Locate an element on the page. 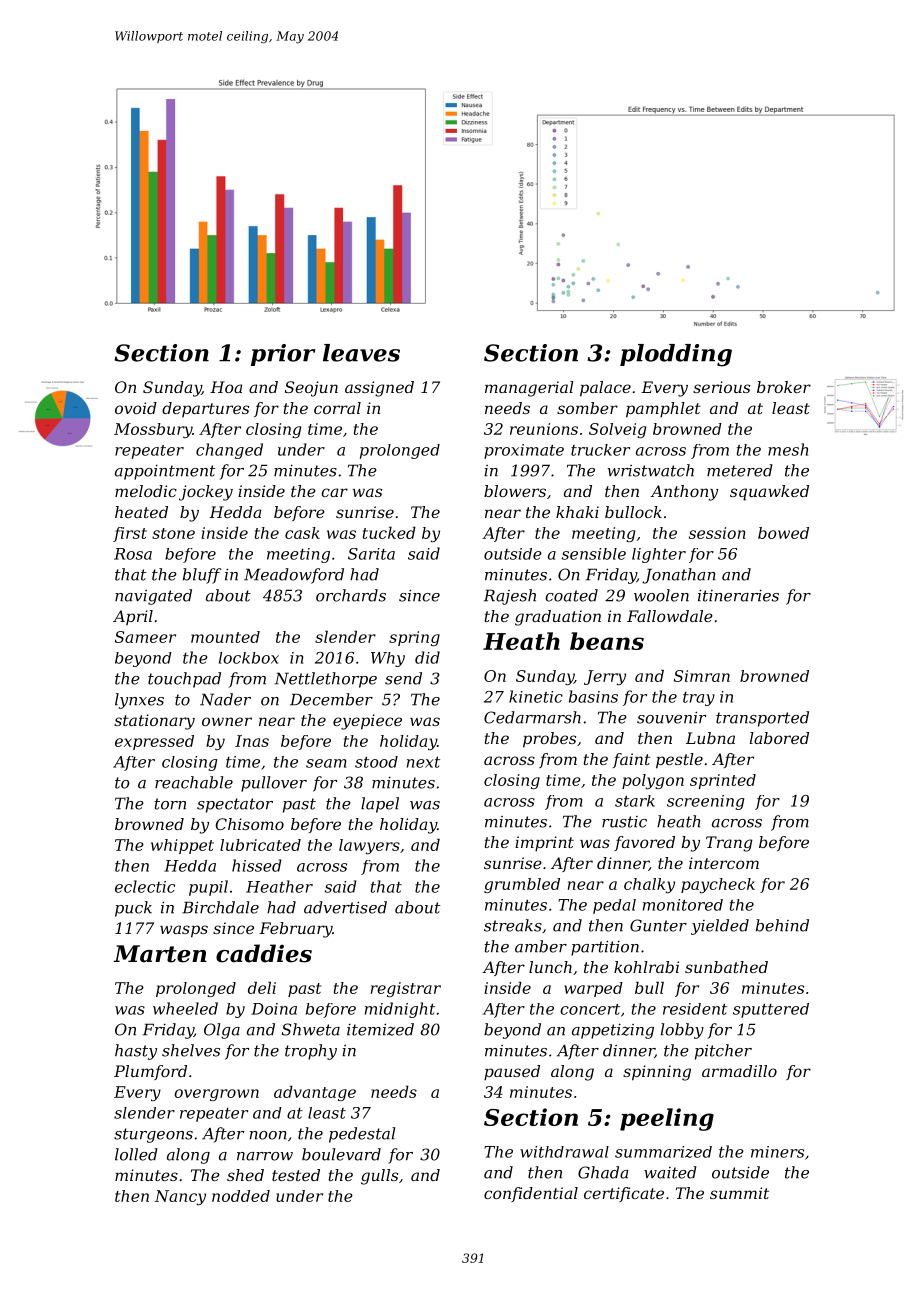  sprinted is located at coordinates (723, 781).
